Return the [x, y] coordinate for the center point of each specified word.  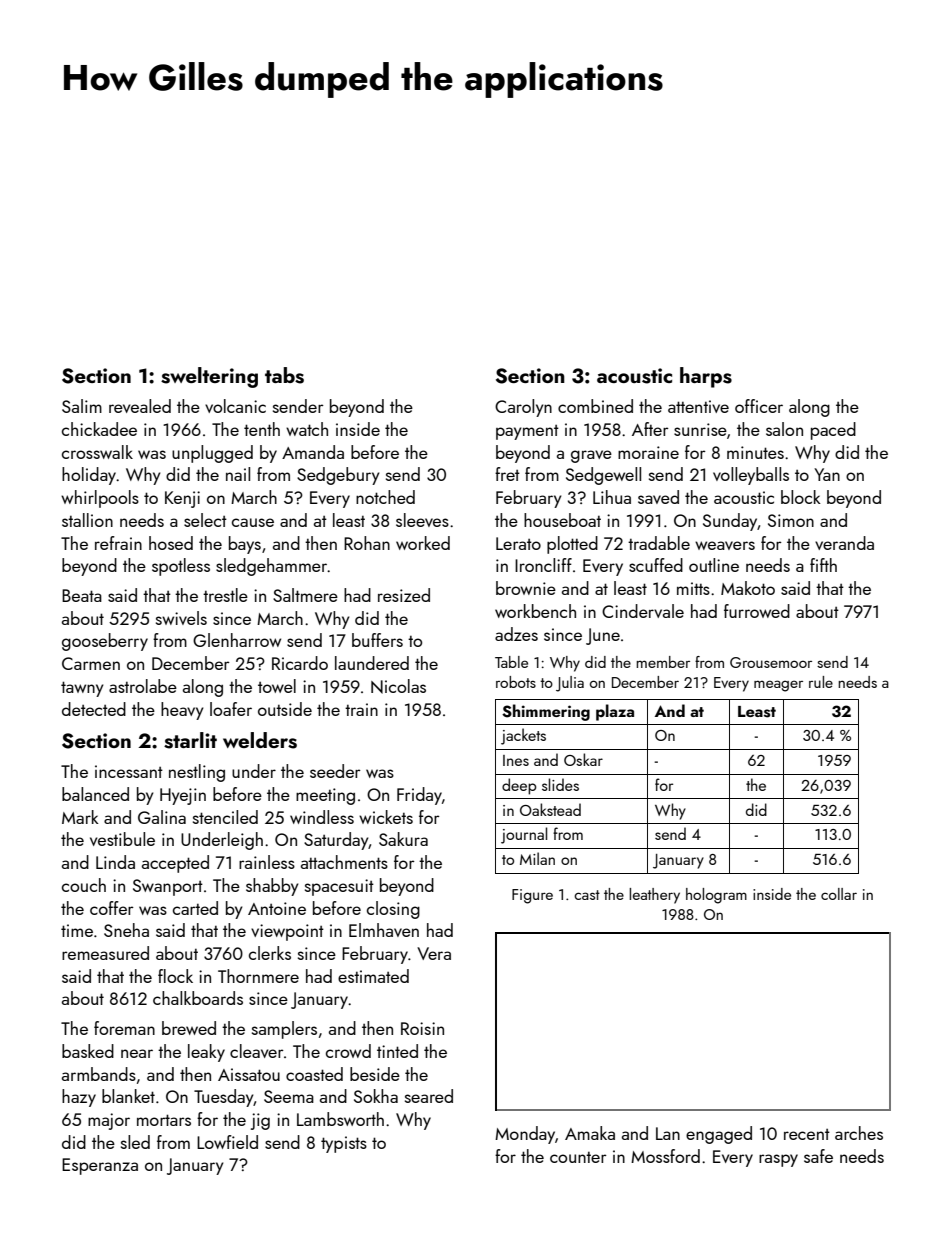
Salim [82, 406]
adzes [516, 634]
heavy [182, 711]
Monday [525, 1135]
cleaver [257, 1051]
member [663, 662]
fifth [823, 565]
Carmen [91, 663]
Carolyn [523, 408]
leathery [654, 896]
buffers [377, 640]
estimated [373, 976]
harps [706, 377]
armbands [99, 1074]
